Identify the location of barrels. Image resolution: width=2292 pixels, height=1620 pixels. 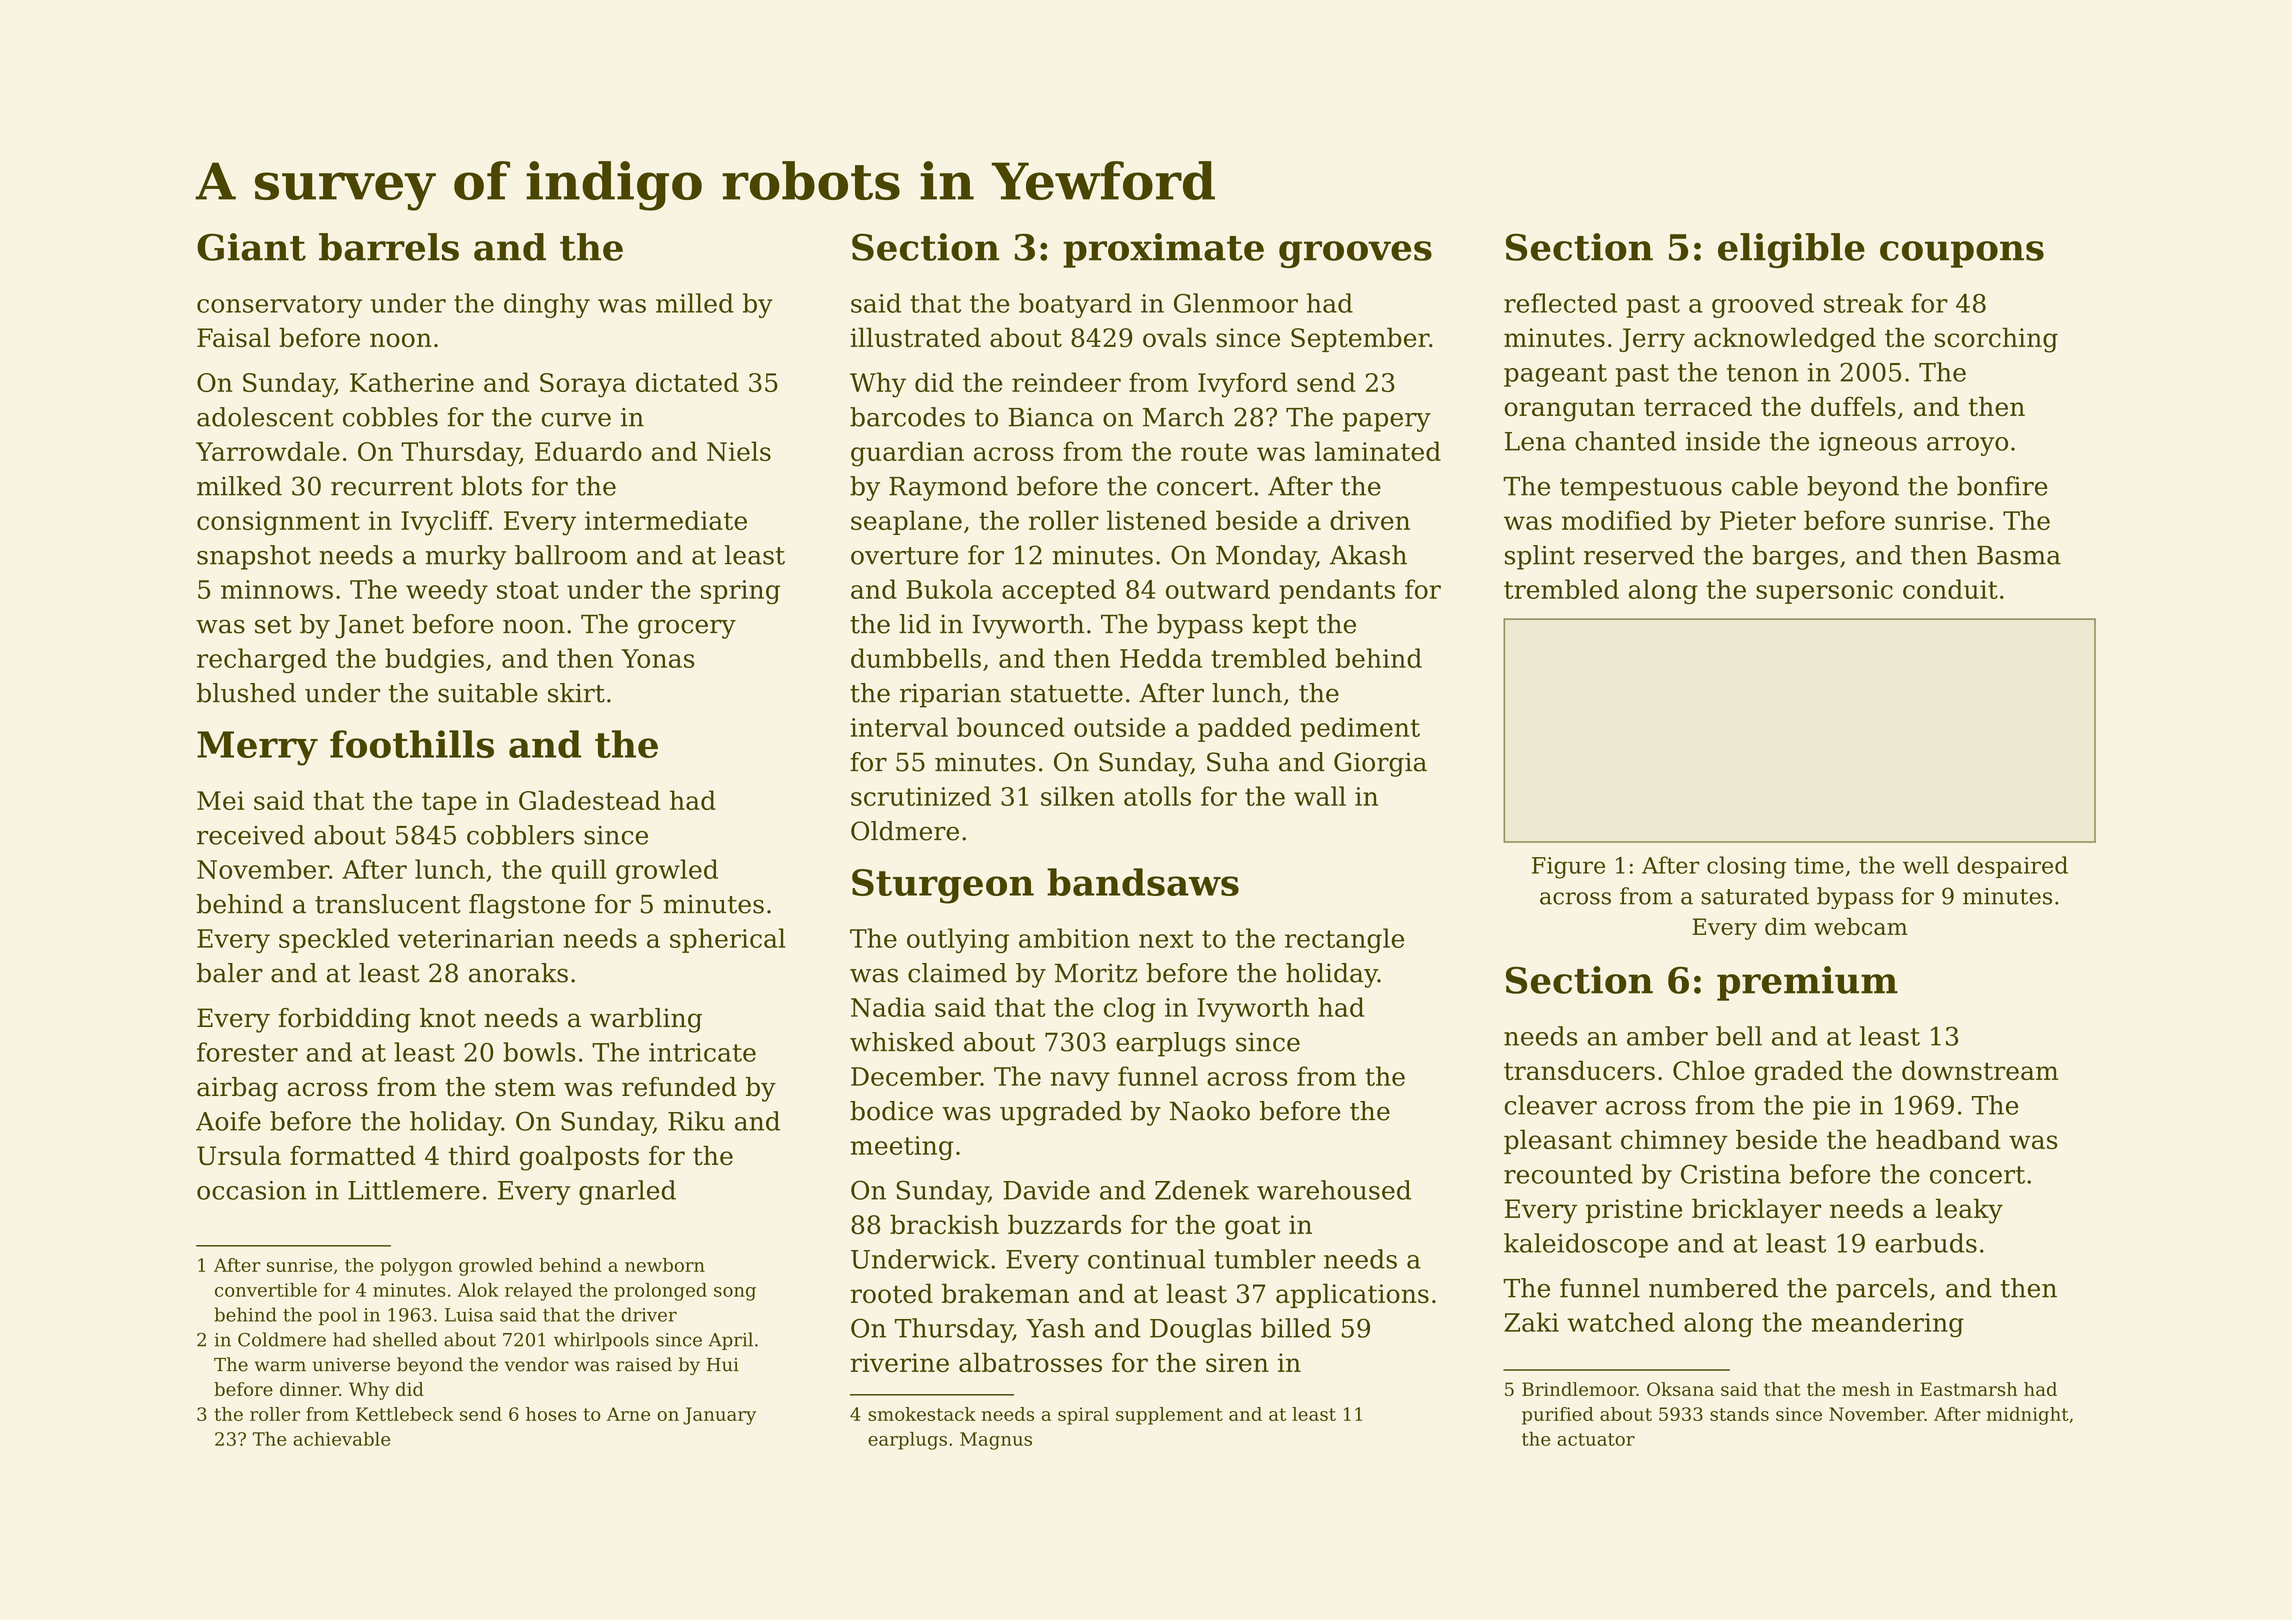
(389, 247).
